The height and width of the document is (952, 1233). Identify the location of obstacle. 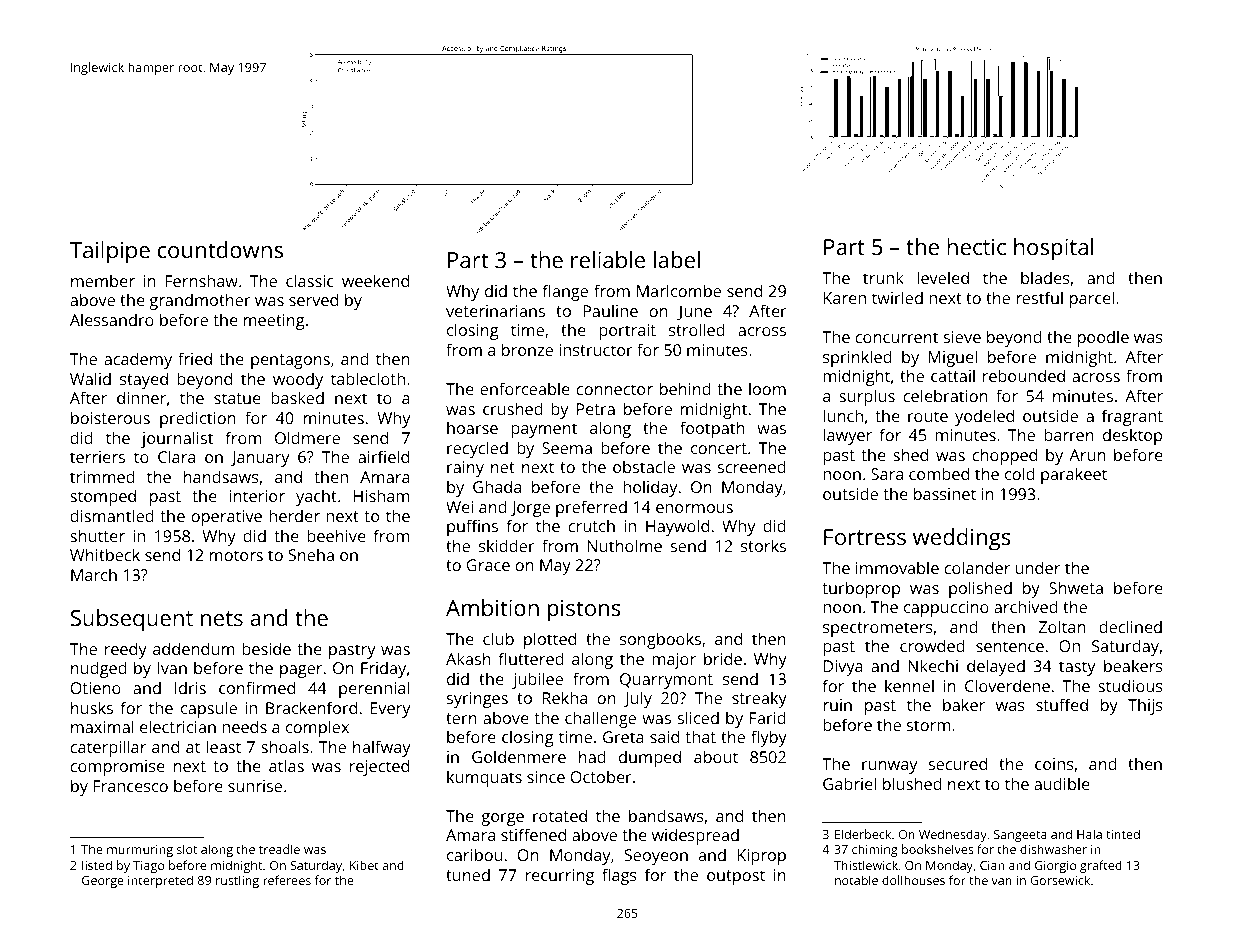
(644, 466).
